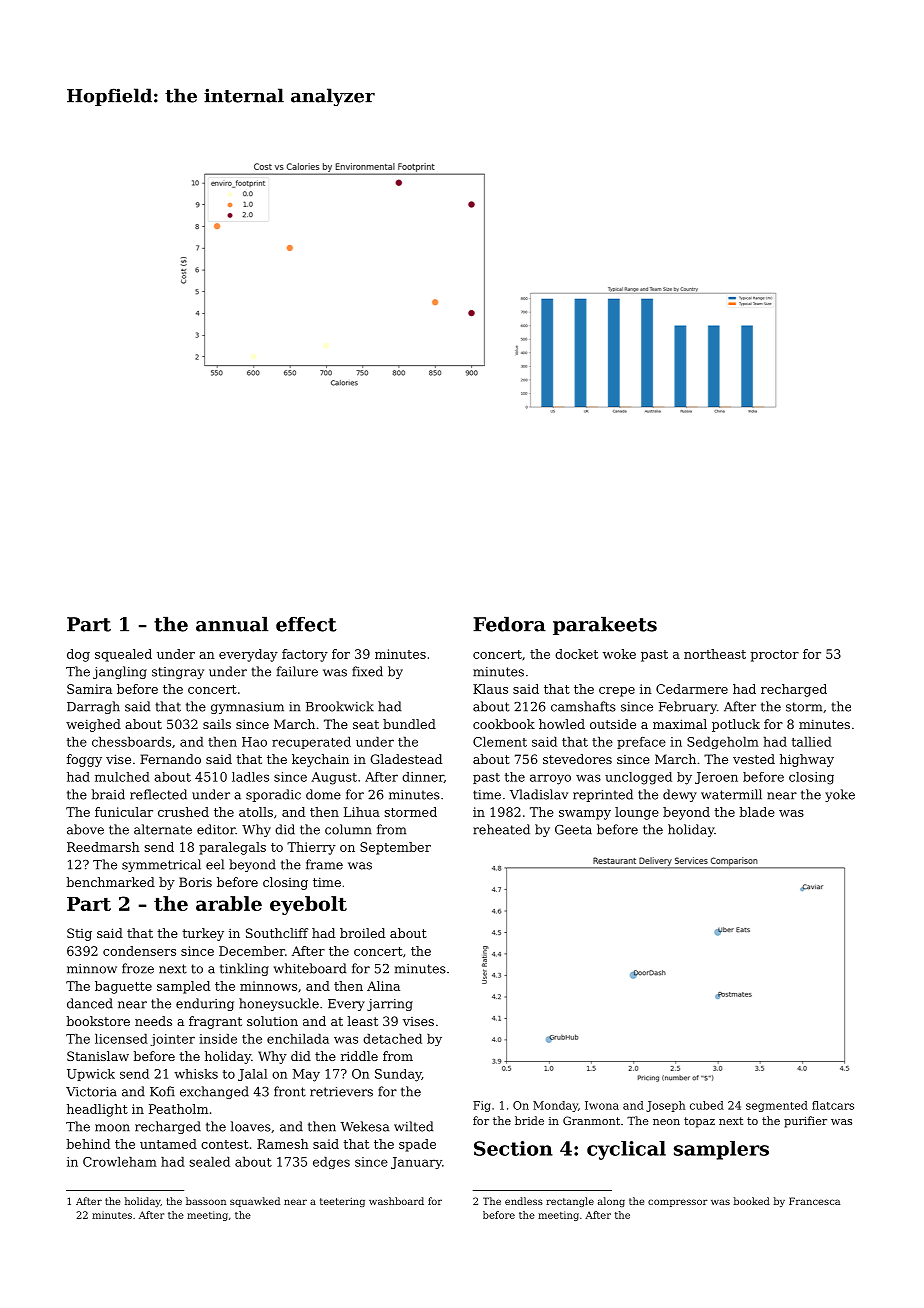  I want to click on Geeta, so click(573, 830).
